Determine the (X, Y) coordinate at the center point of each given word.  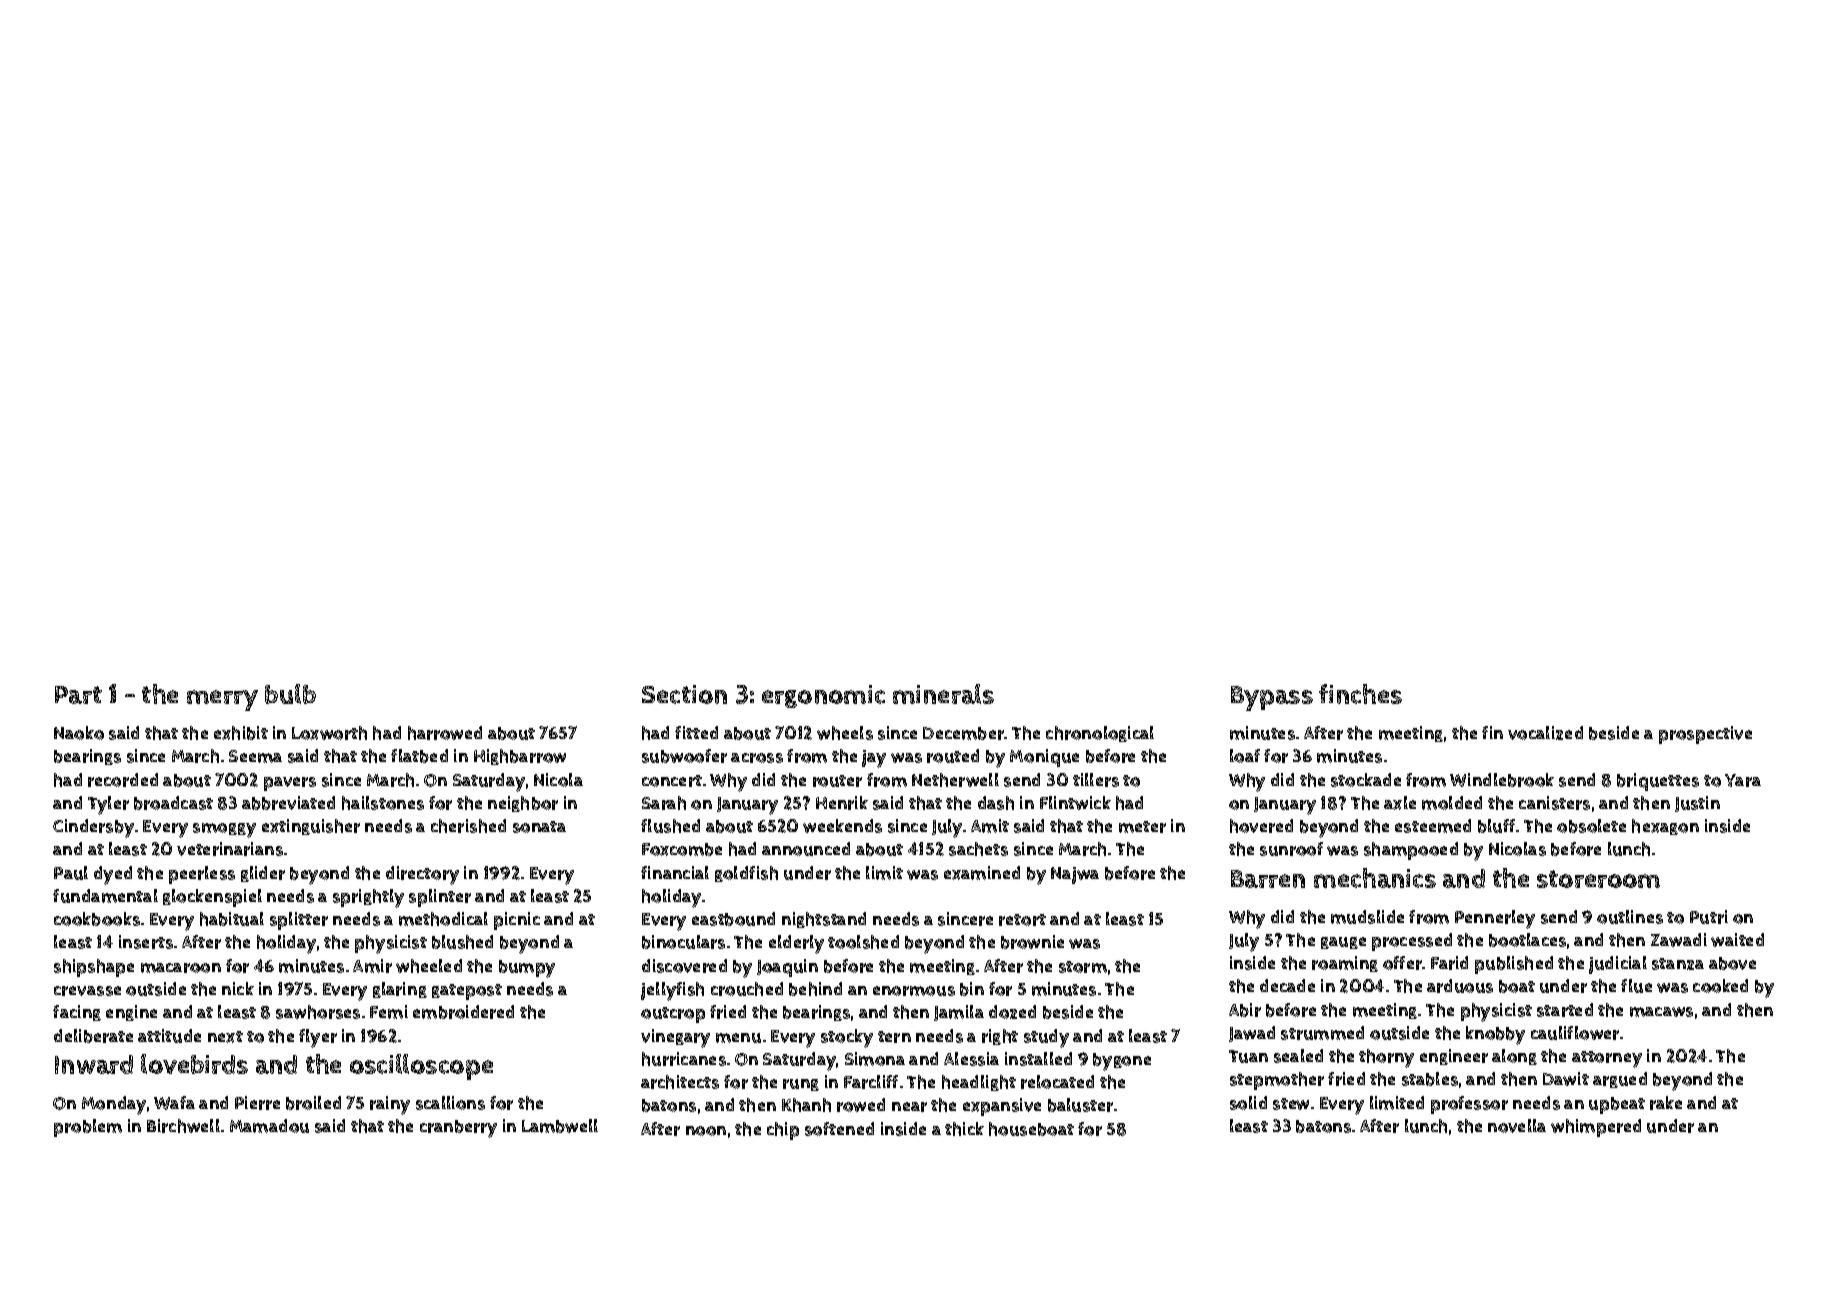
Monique (1044, 758)
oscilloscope (421, 1067)
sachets (978, 849)
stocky (847, 1038)
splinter (440, 898)
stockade (1366, 780)
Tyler (108, 805)
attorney (1607, 1059)
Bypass (1272, 698)
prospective (1705, 735)
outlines (1630, 917)
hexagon (1665, 827)
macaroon (181, 968)
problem (88, 1128)
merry (222, 700)
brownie (1032, 942)
